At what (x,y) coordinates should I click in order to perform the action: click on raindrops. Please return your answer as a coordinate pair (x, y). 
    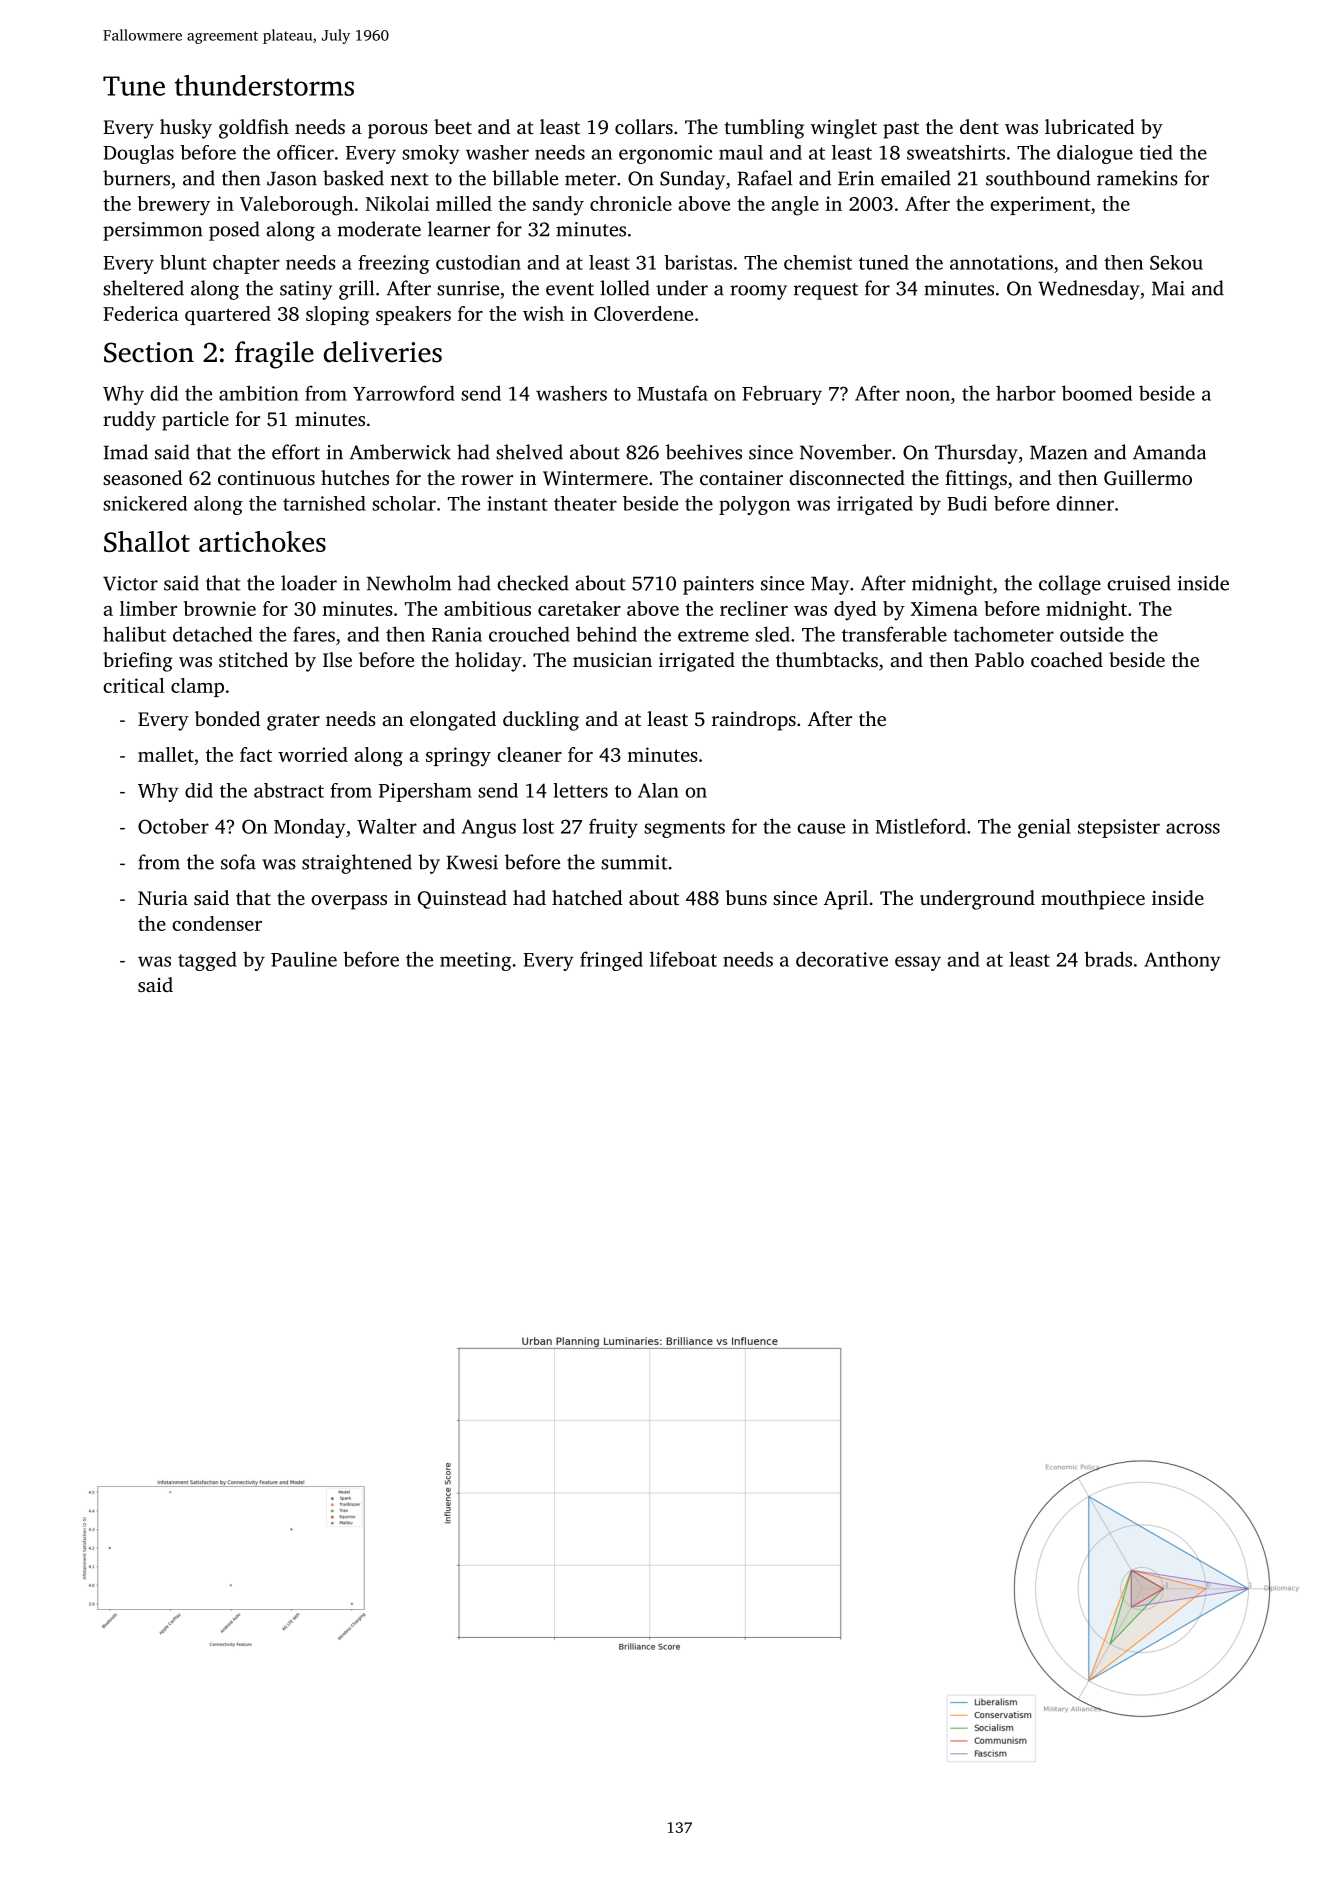
    Looking at the image, I should click on (754, 721).
